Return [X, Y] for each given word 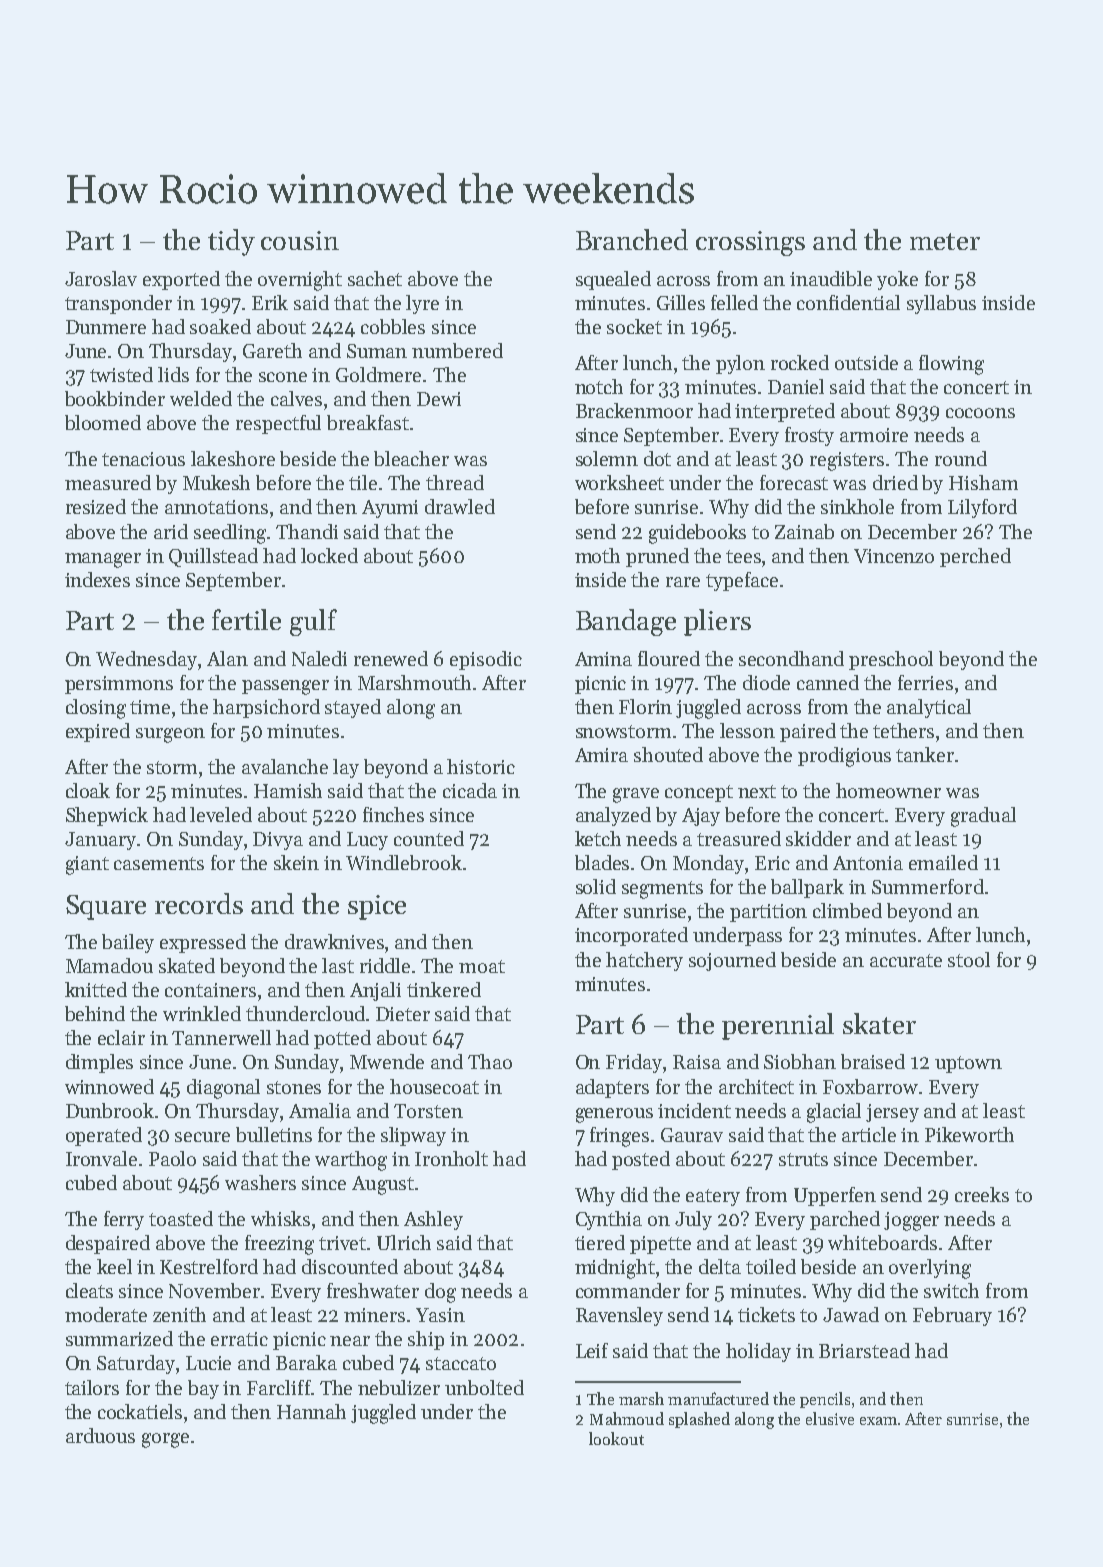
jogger [911, 1221]
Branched [632, 239]
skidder [818, 838]
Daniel [796, 386]
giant [87, 865]
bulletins [274, 1134]
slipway [413, 1136]
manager [103, 560]
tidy [231, 242]
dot [657, 458]
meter [945, 241]
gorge [165, 1440]
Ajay [701, 817]
